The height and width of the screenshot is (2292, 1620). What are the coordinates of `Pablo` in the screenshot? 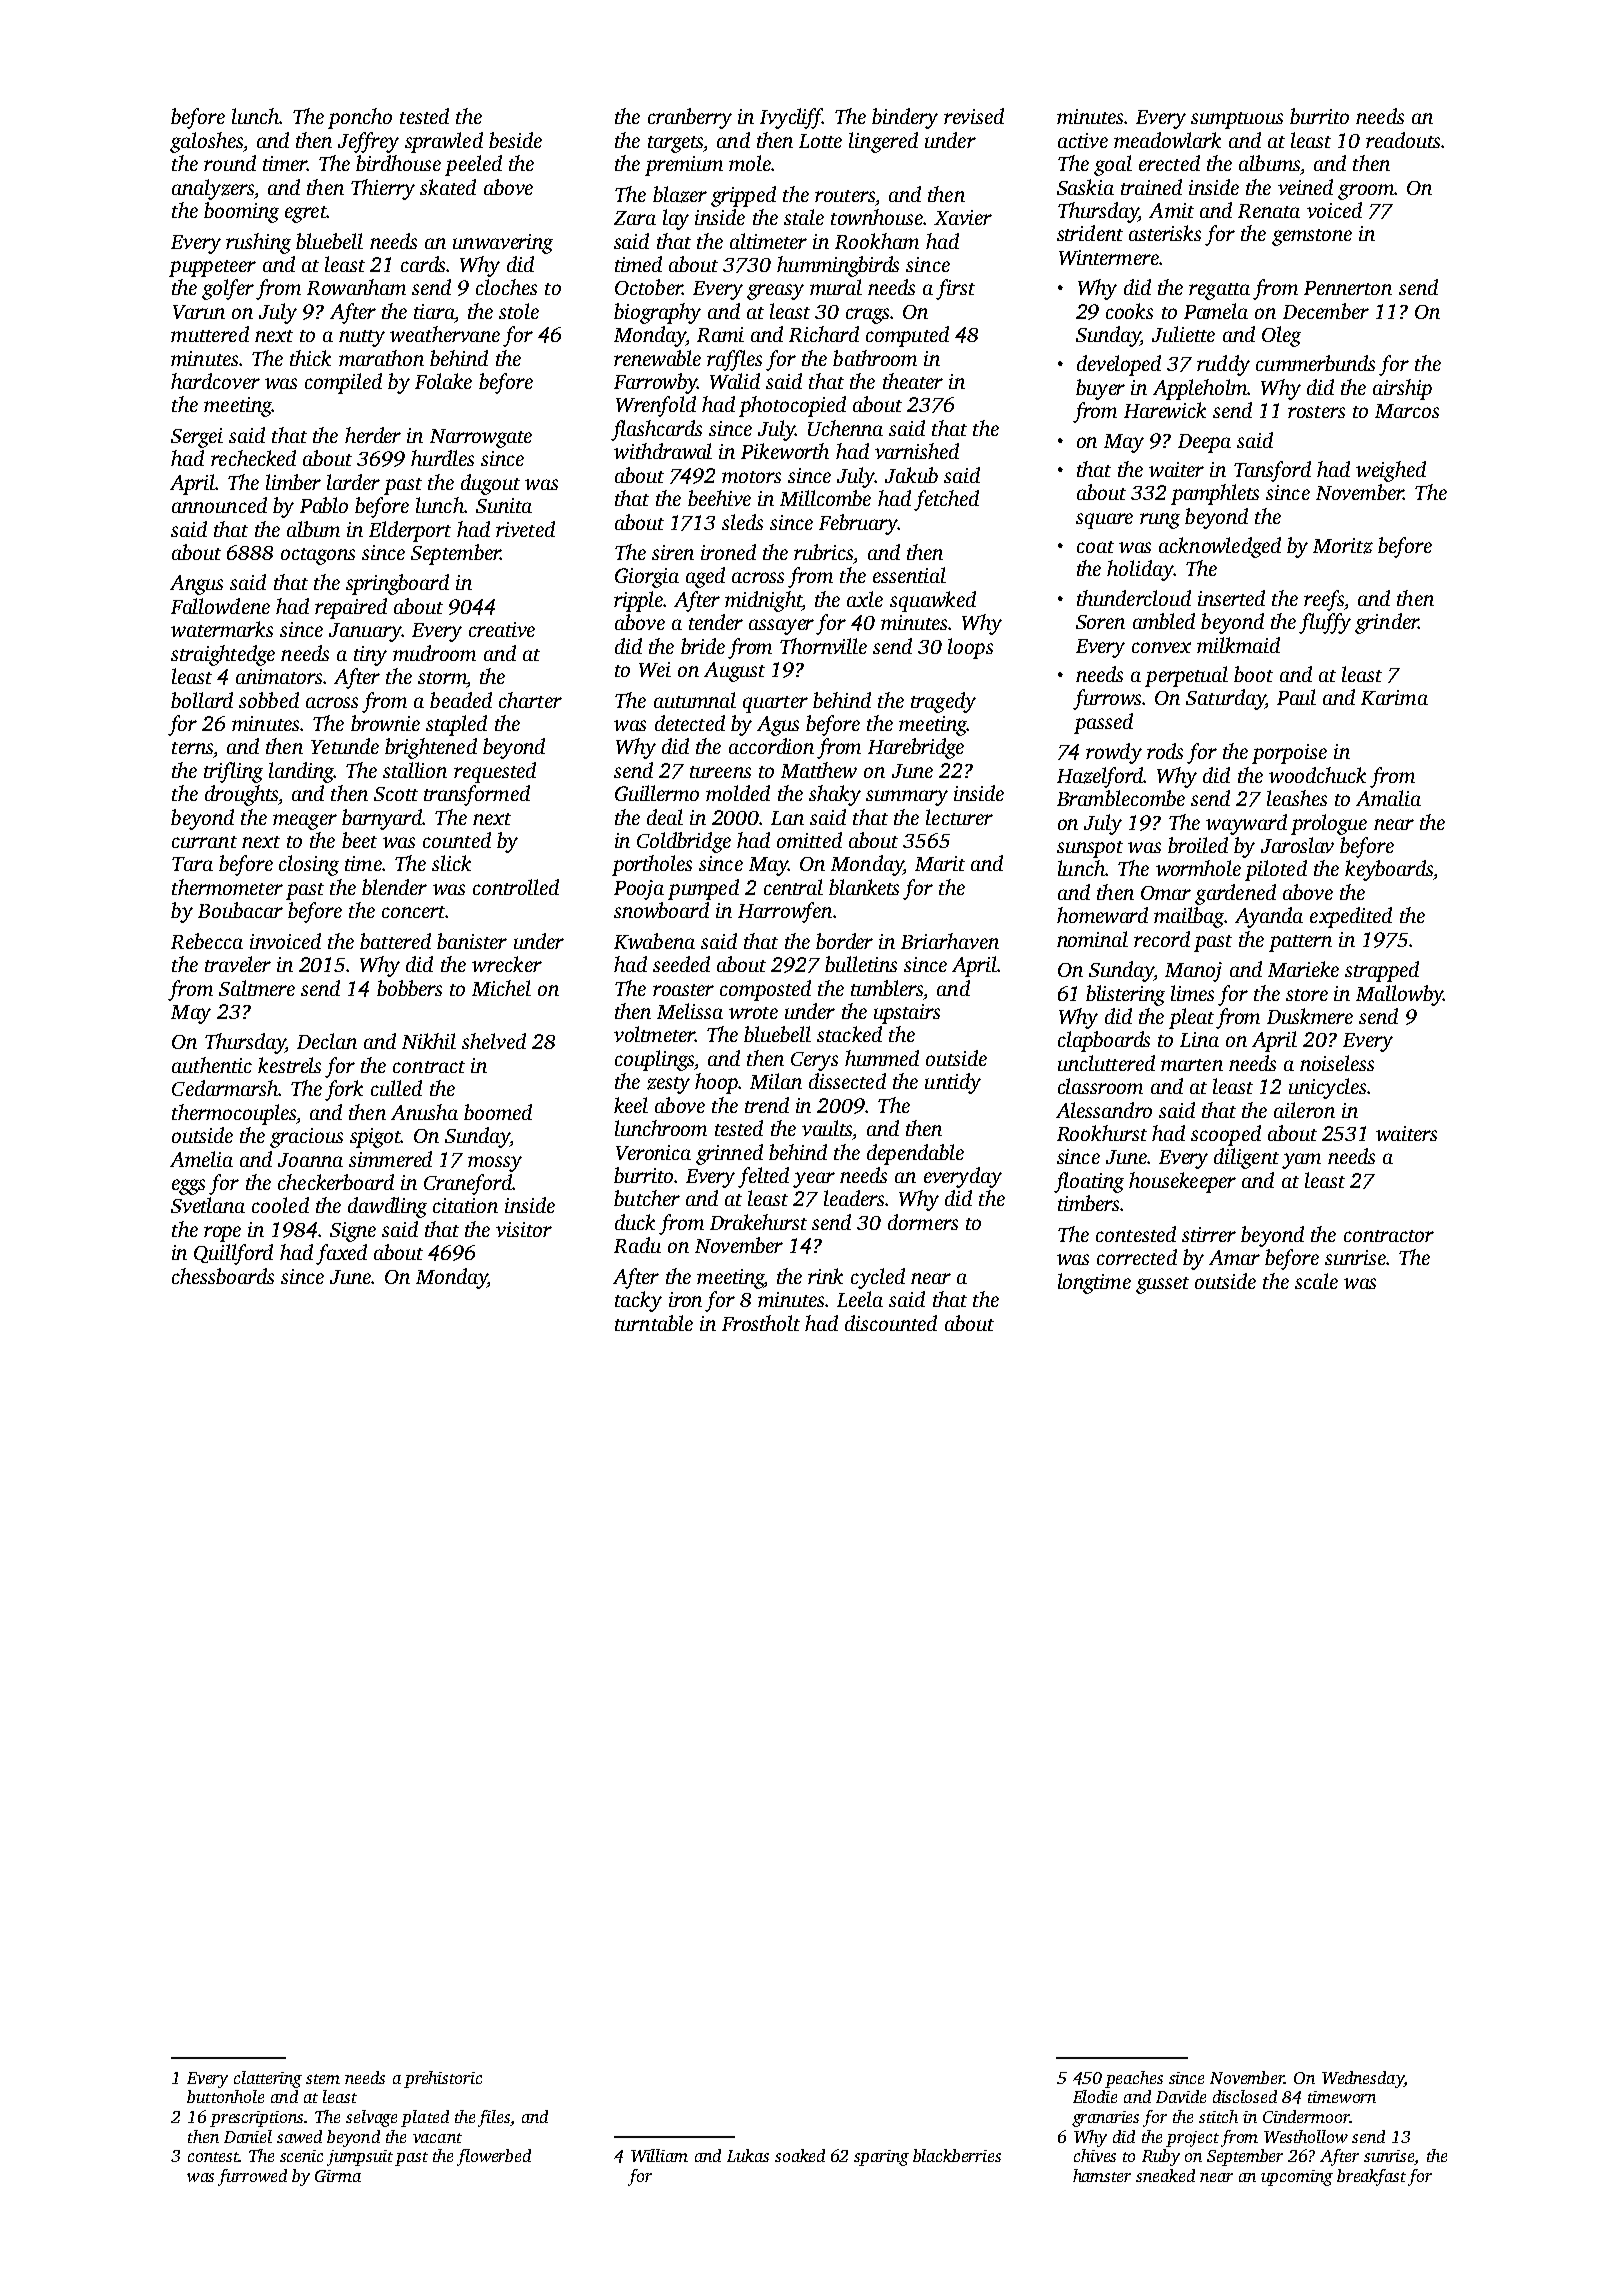 It's located at (324, 505).
